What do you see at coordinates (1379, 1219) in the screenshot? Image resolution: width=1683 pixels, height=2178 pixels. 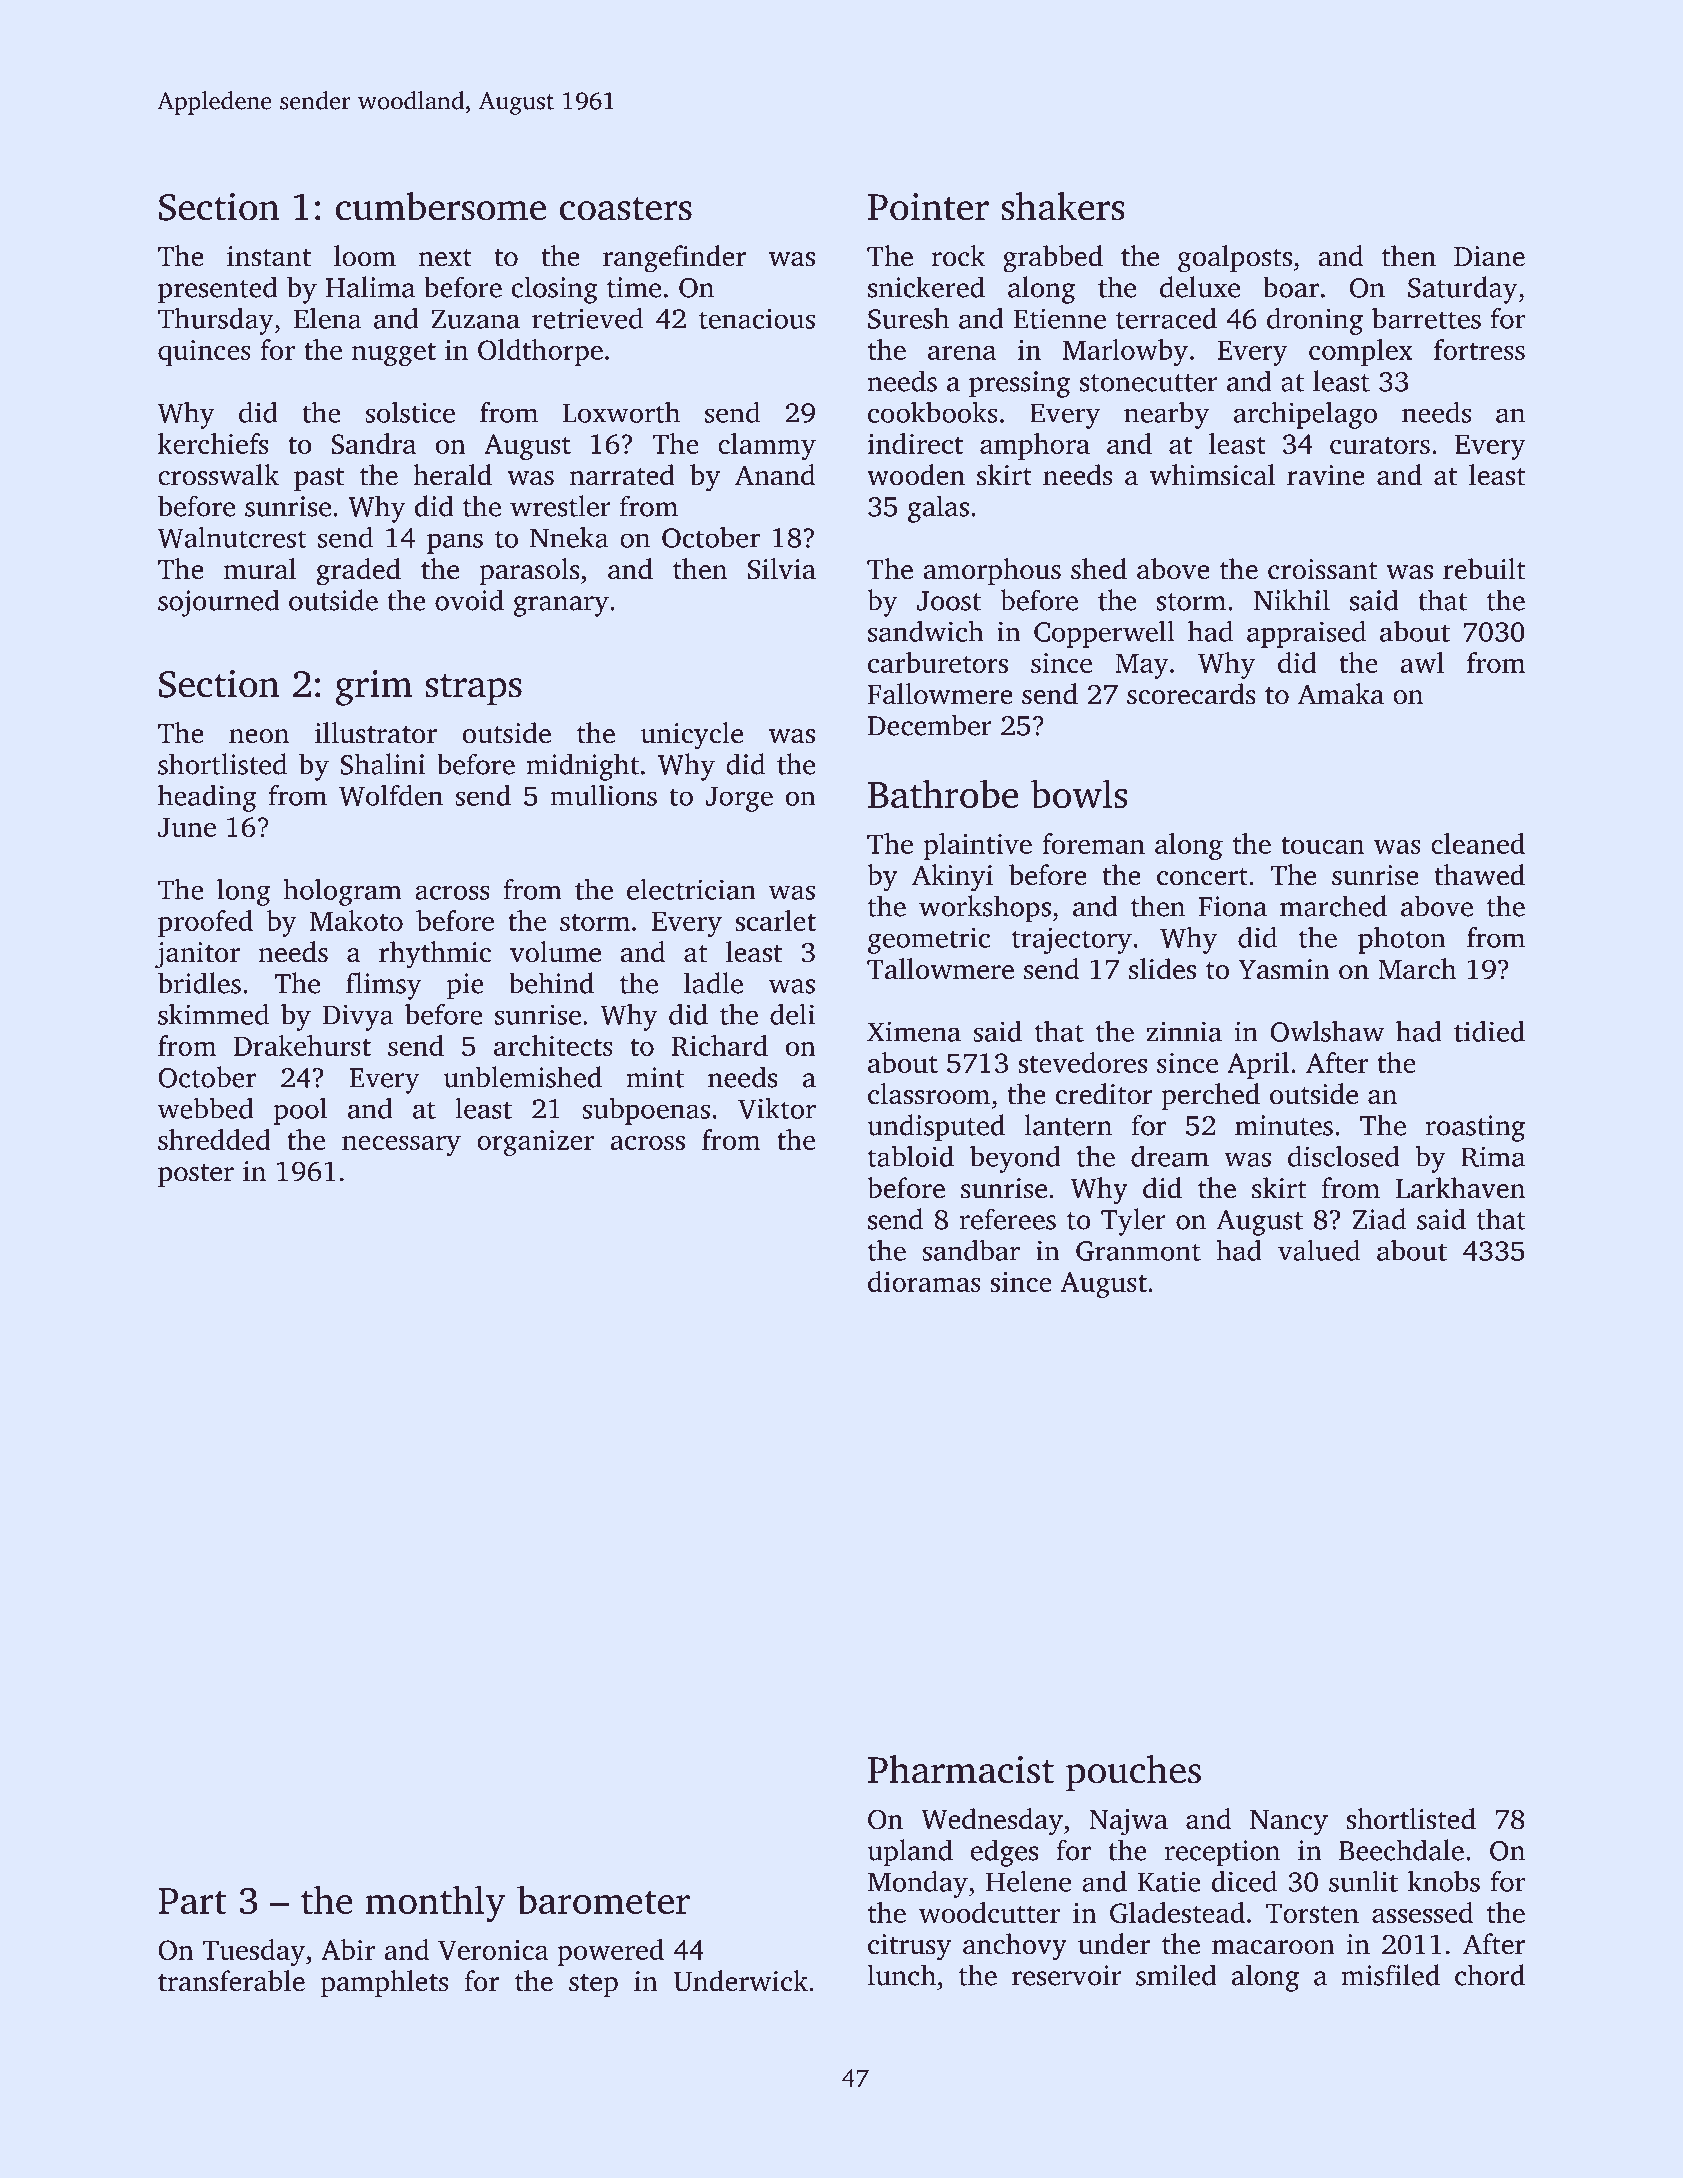 I see `Ziad` at bounding box center [1379, 1219].
